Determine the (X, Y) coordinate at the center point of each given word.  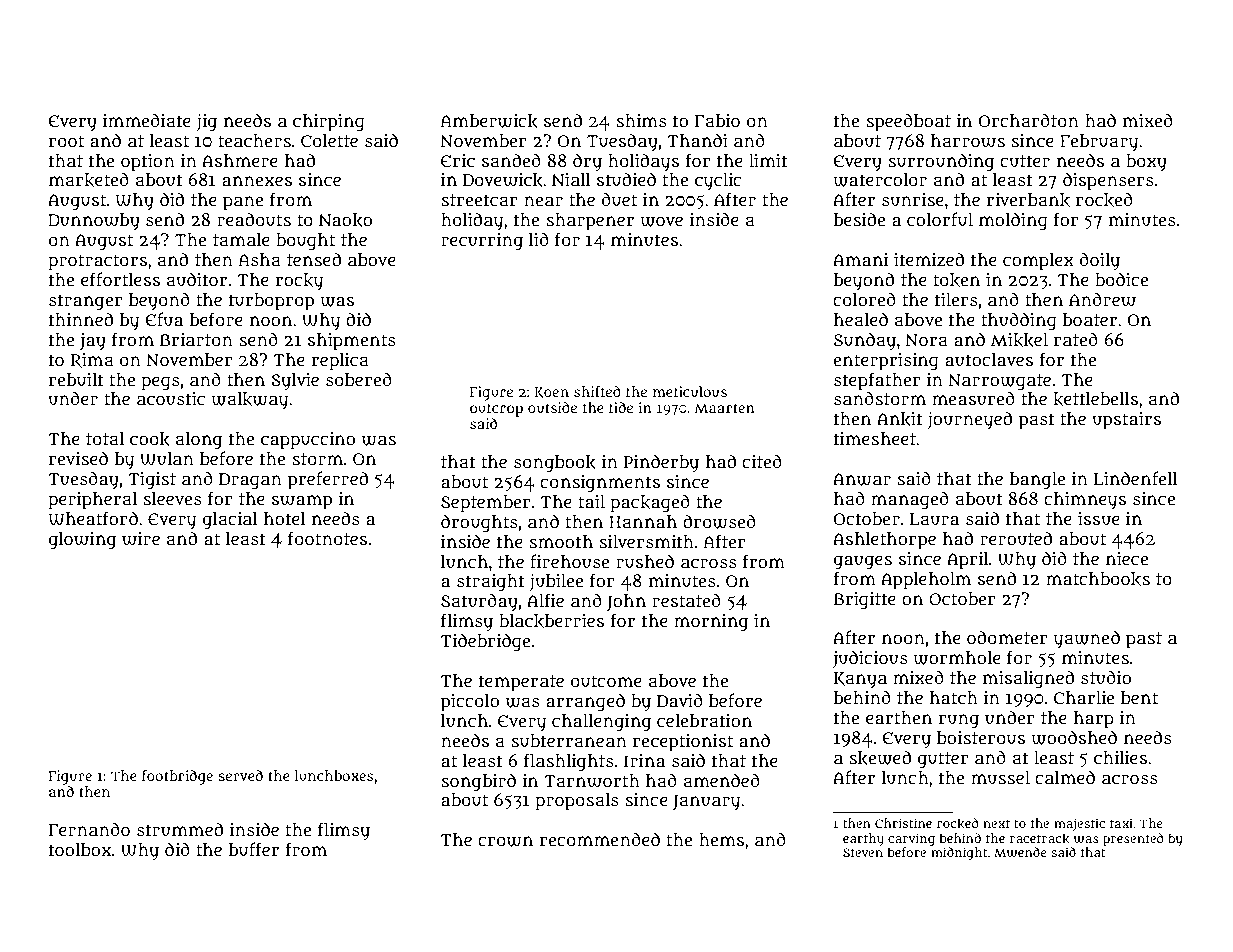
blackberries (551, 621)
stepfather (877, 381)
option (148, 163)
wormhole (957, 658)
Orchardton (1029, 120)
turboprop (271, 302)
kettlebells (1095, 399)
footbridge (177, 777)
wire (141, 539)
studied (626, 179)
